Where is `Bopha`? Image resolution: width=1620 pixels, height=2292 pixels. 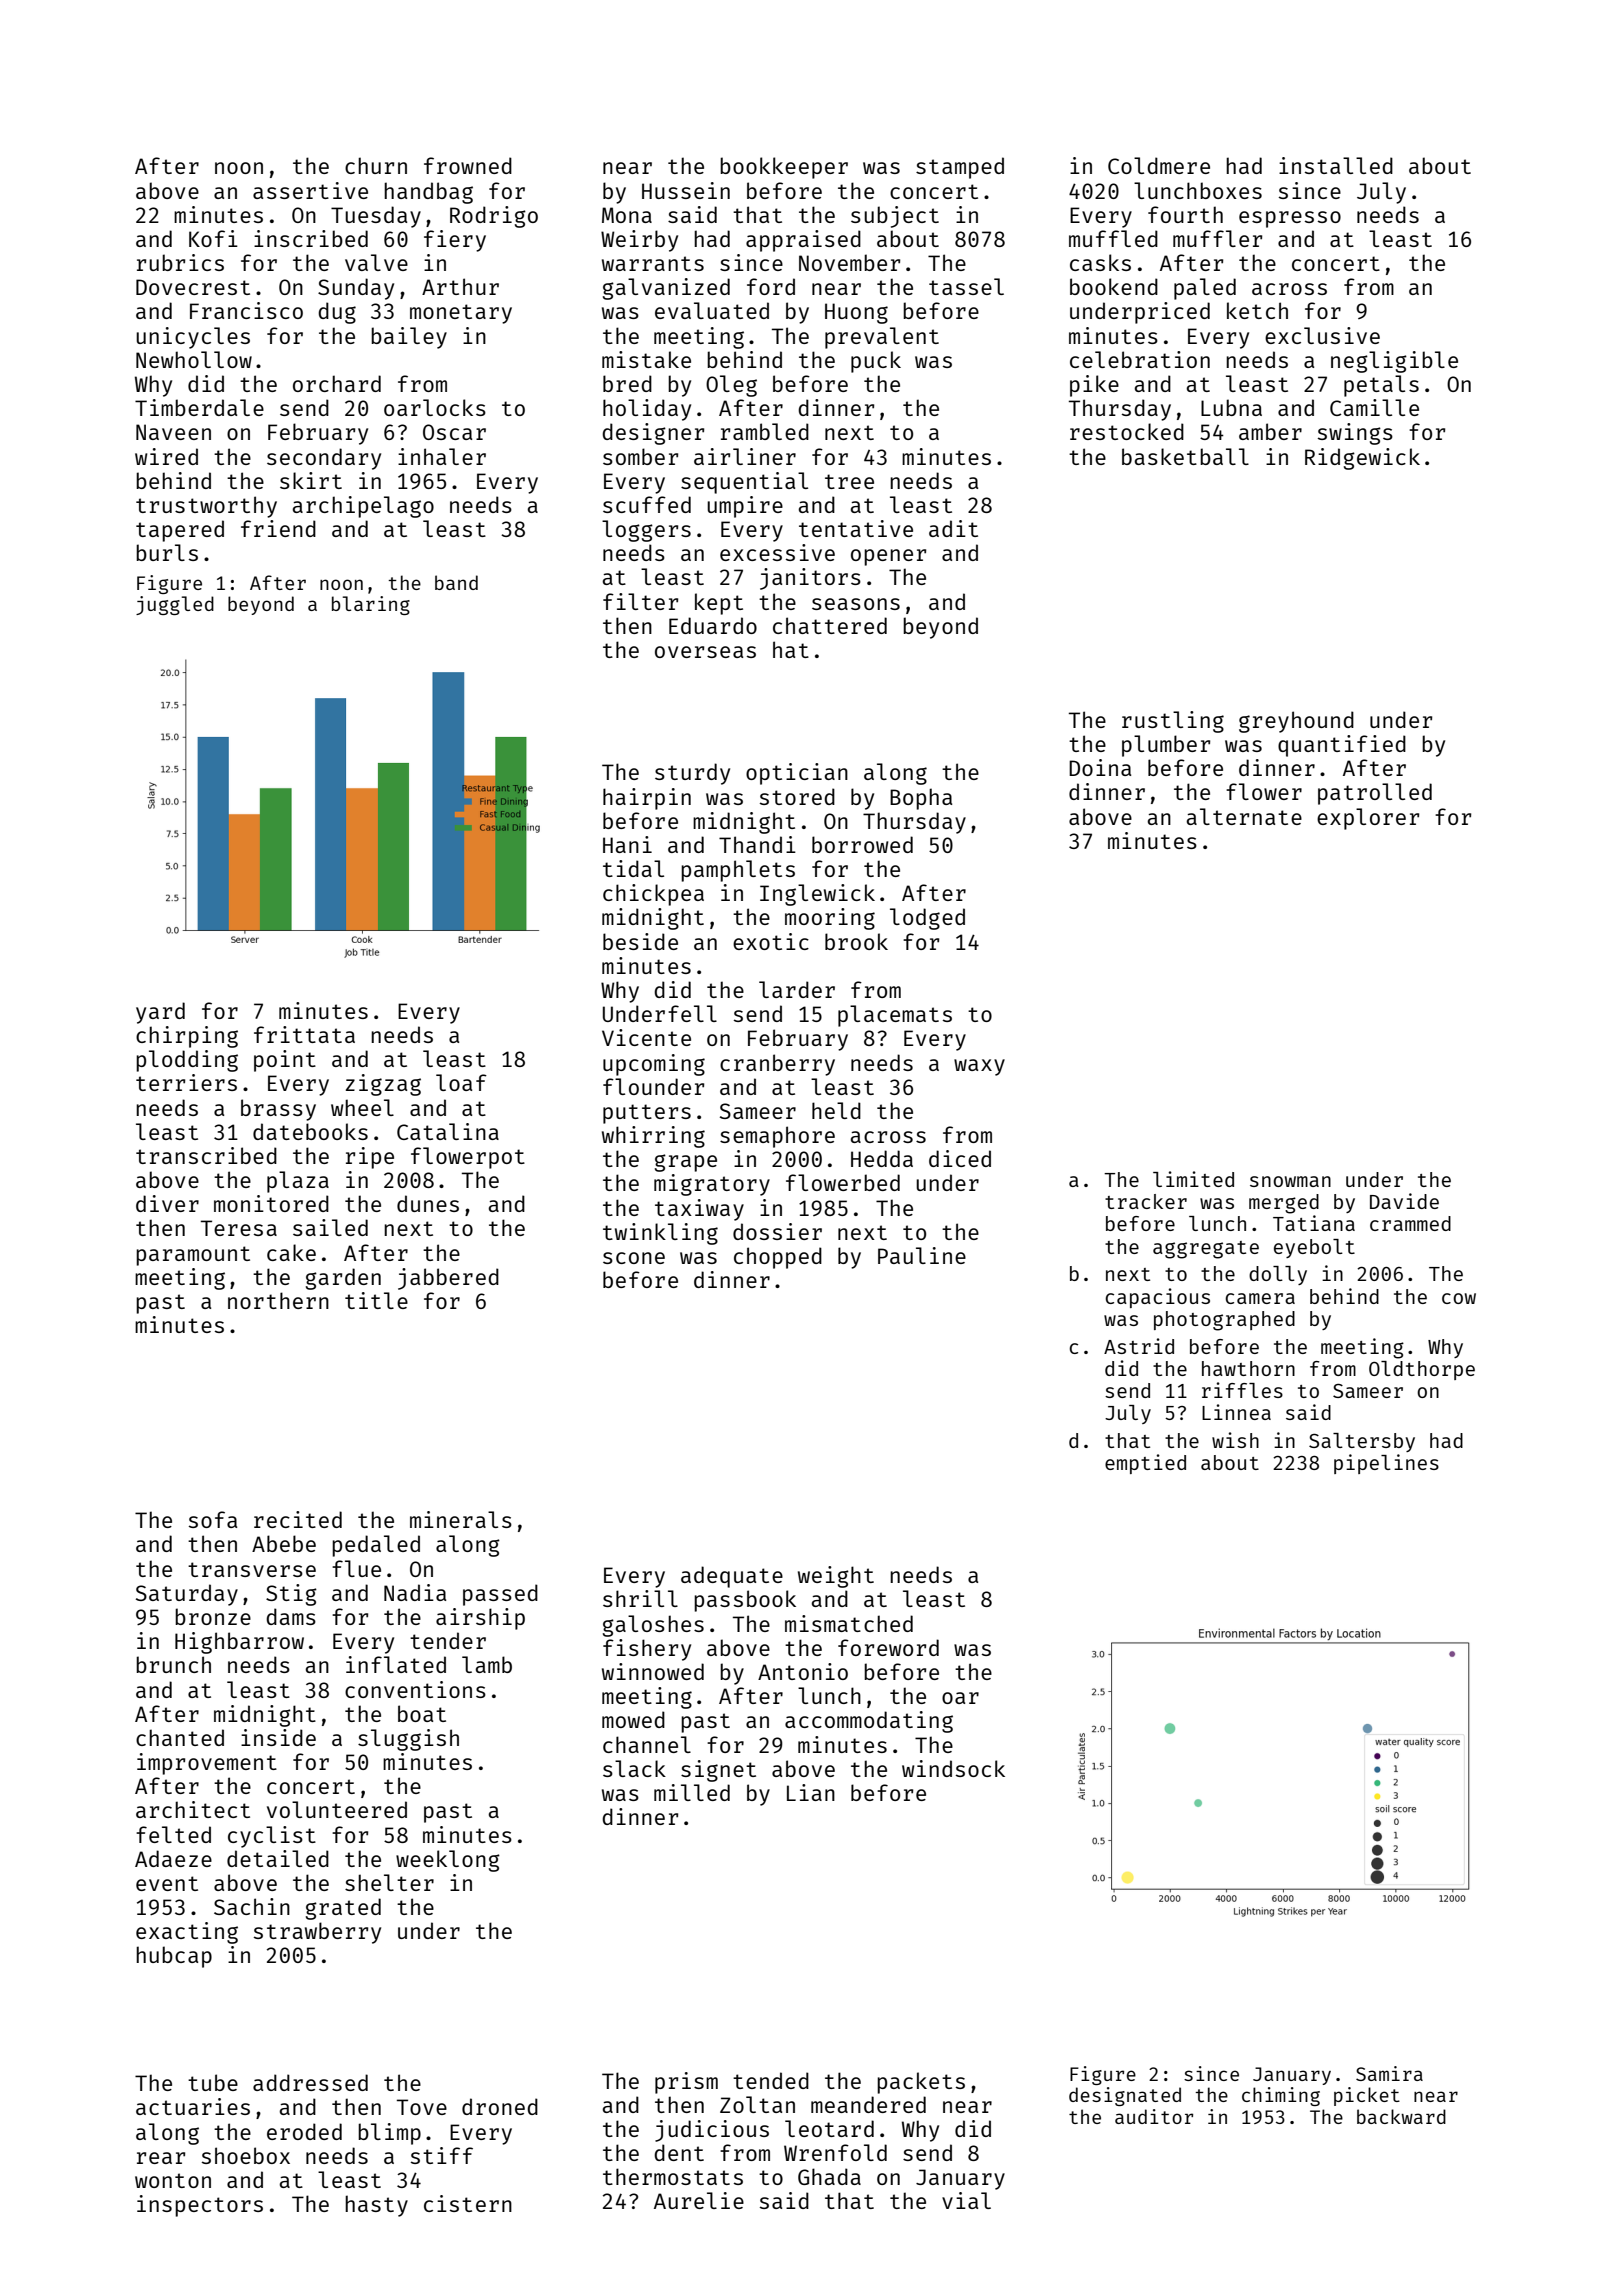
Bopha is located at coordinates (921, 799).
